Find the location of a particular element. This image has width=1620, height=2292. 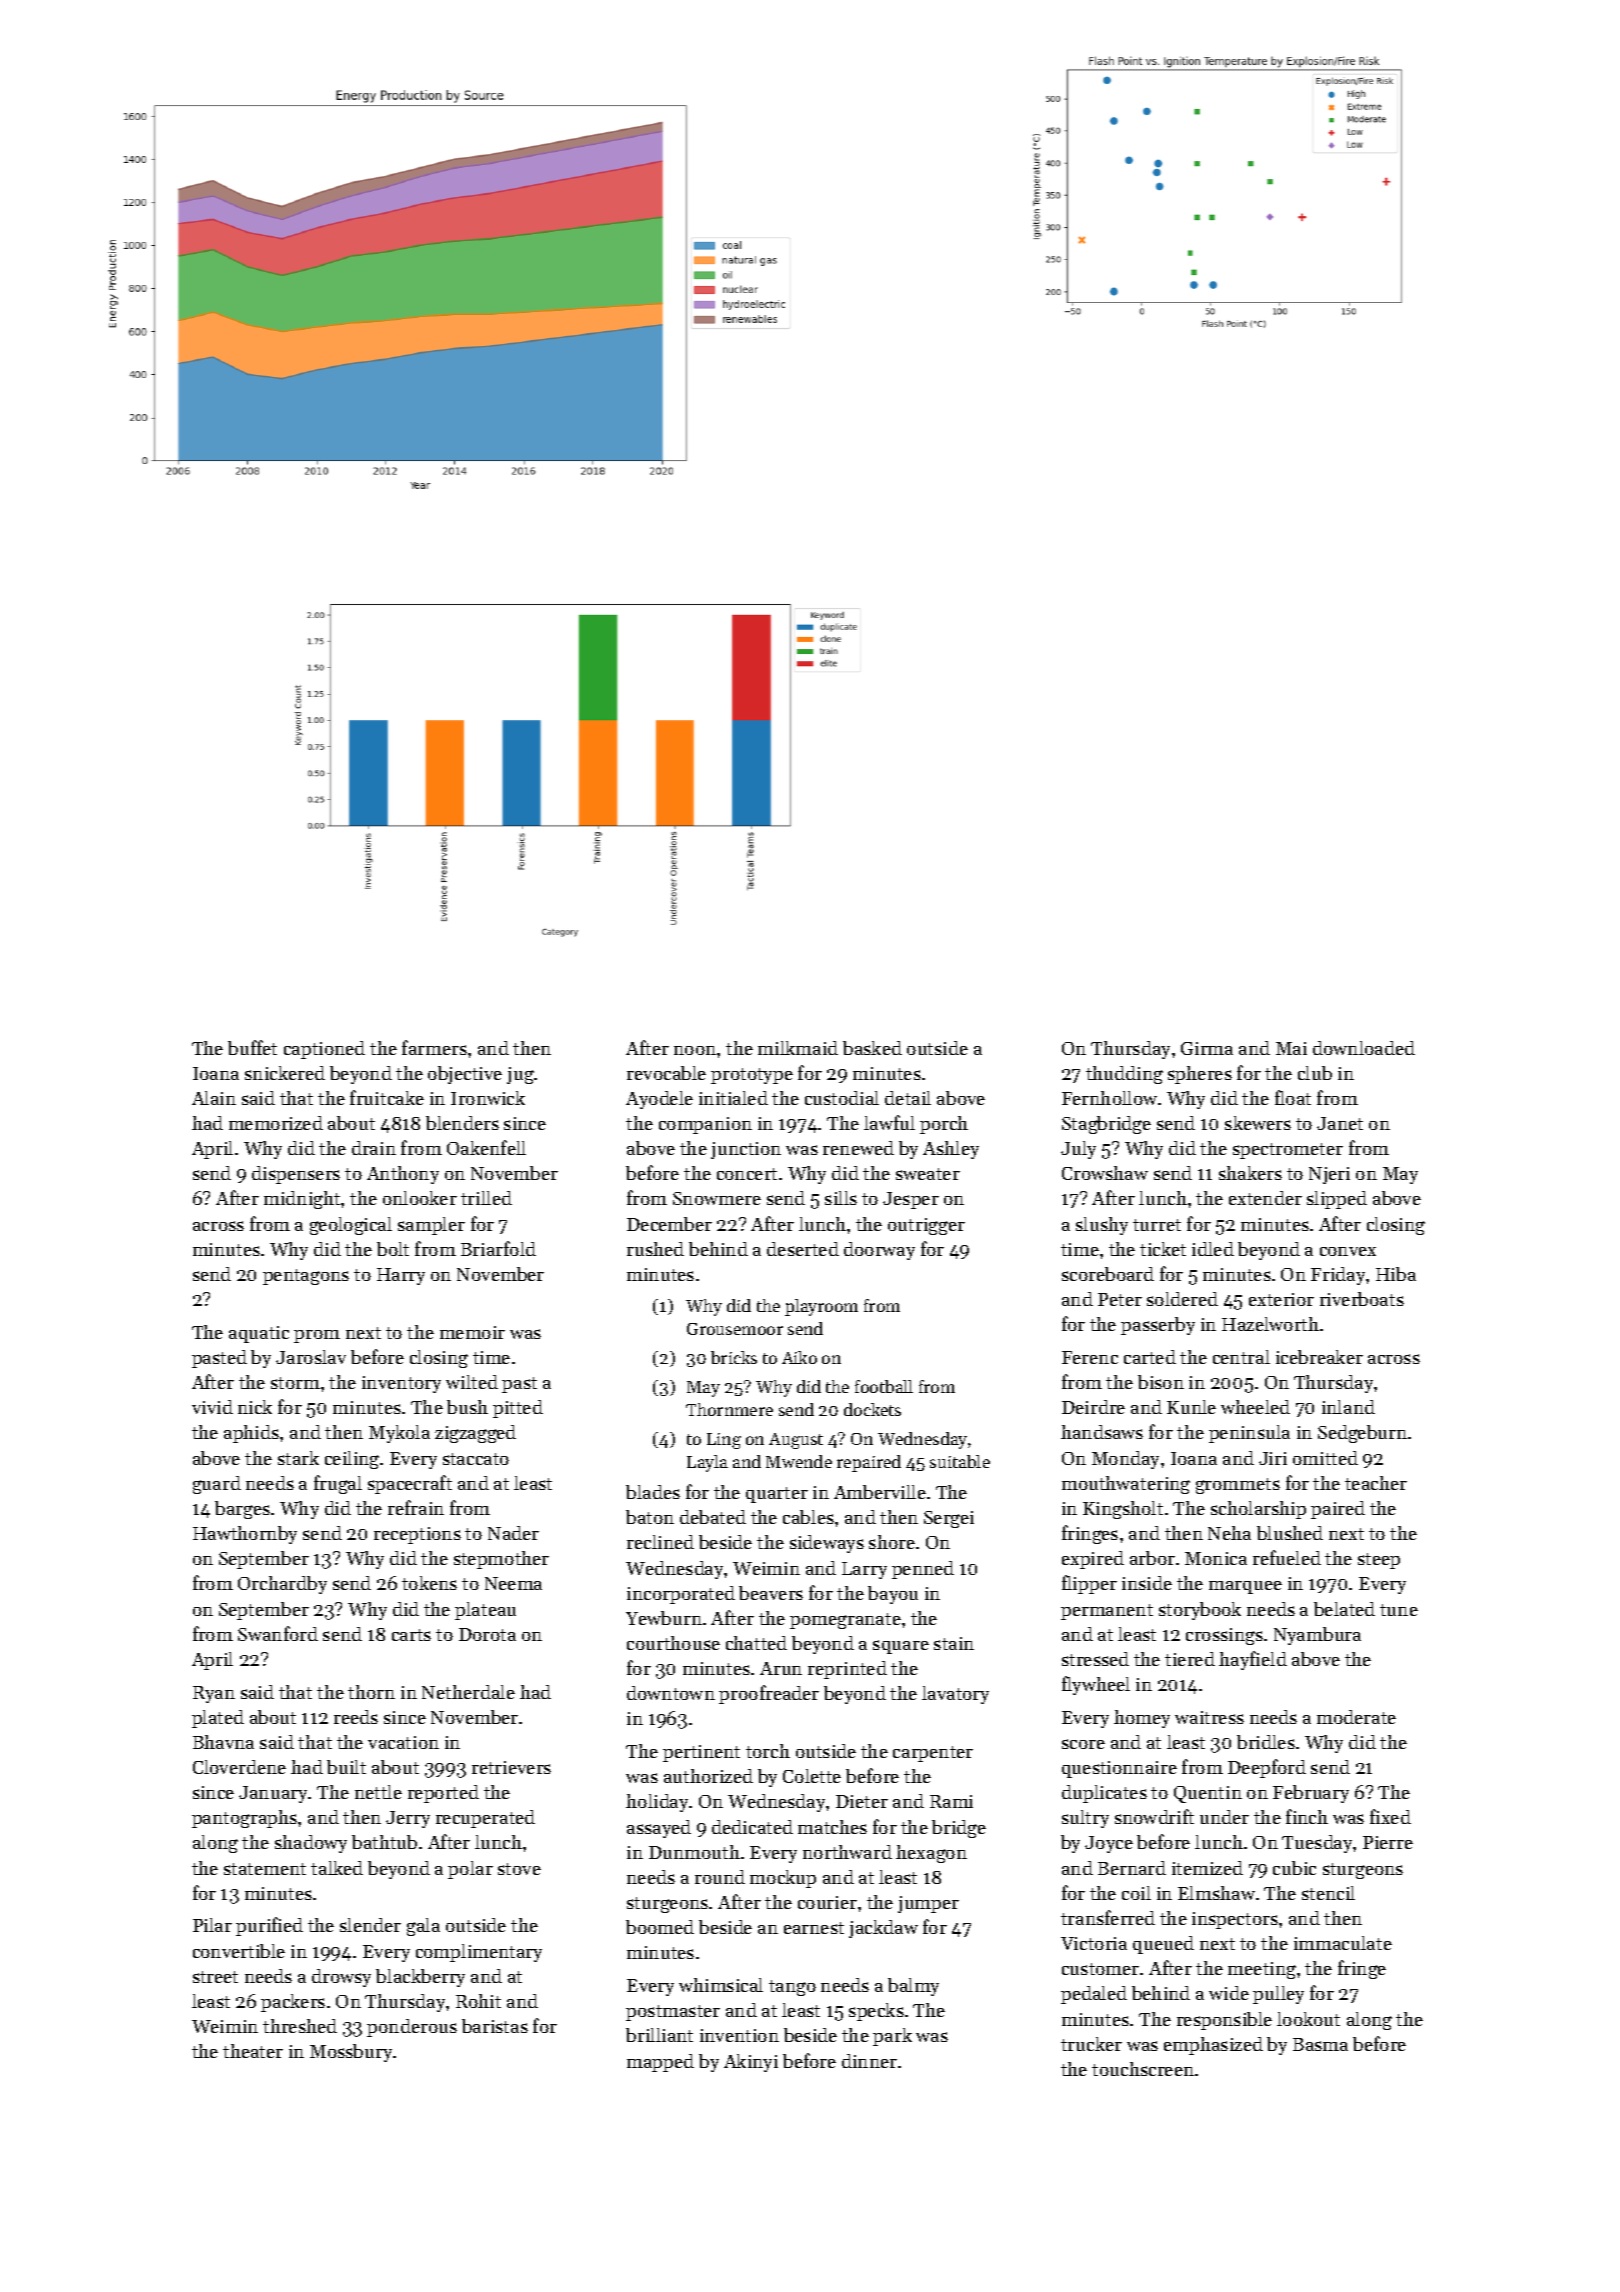

aquatic is located at coordinates (259, 1334).
